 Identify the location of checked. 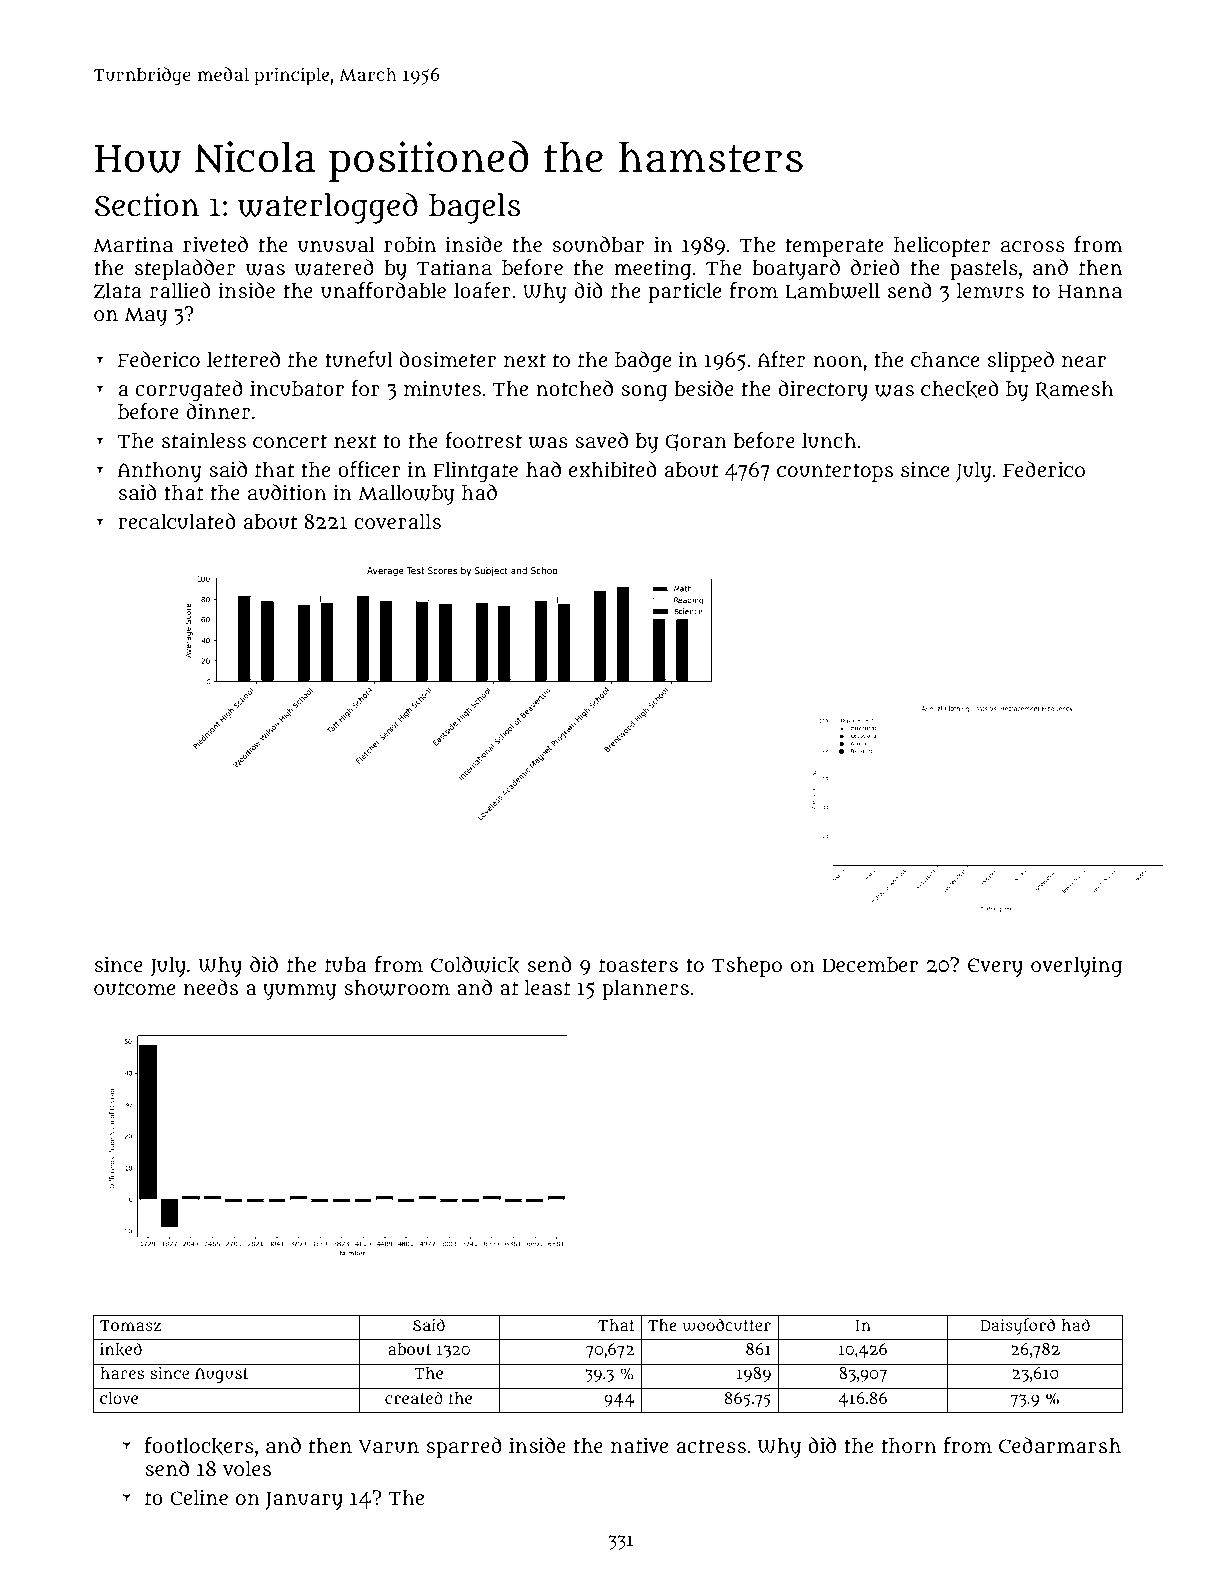
(959, 389).
